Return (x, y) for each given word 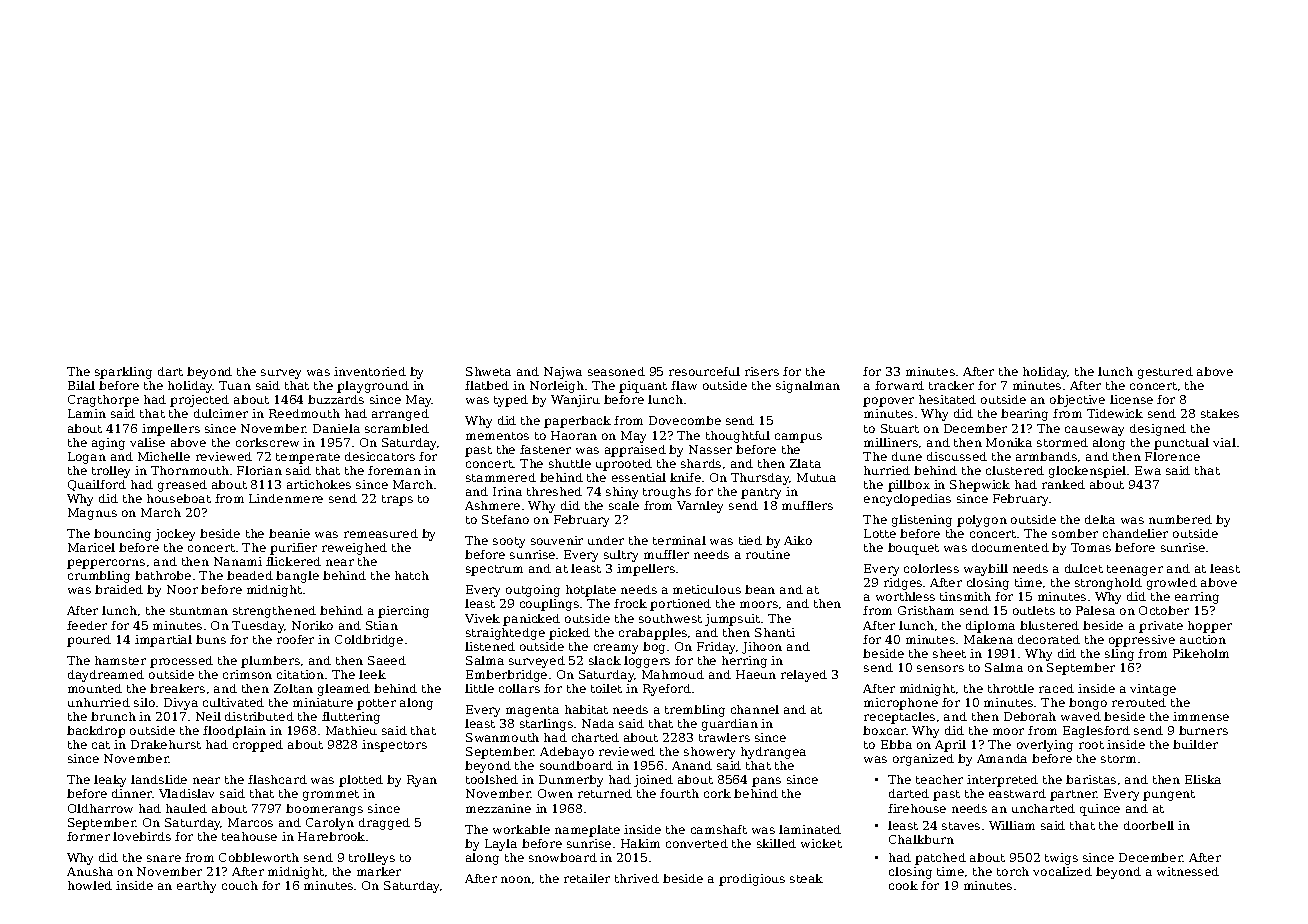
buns (211, 639)
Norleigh (557, 387)
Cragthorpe (103, 401)
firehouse (917, 808)
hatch (412, 575)
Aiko (798, 540)
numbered (1180, 519)
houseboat (179, 498)
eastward (1017, 793)
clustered (1015, 470)
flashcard (277, 779)
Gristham (926, 610)
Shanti (775, 632)
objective (1077, 401)
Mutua (816, 477)
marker (379, 871)
